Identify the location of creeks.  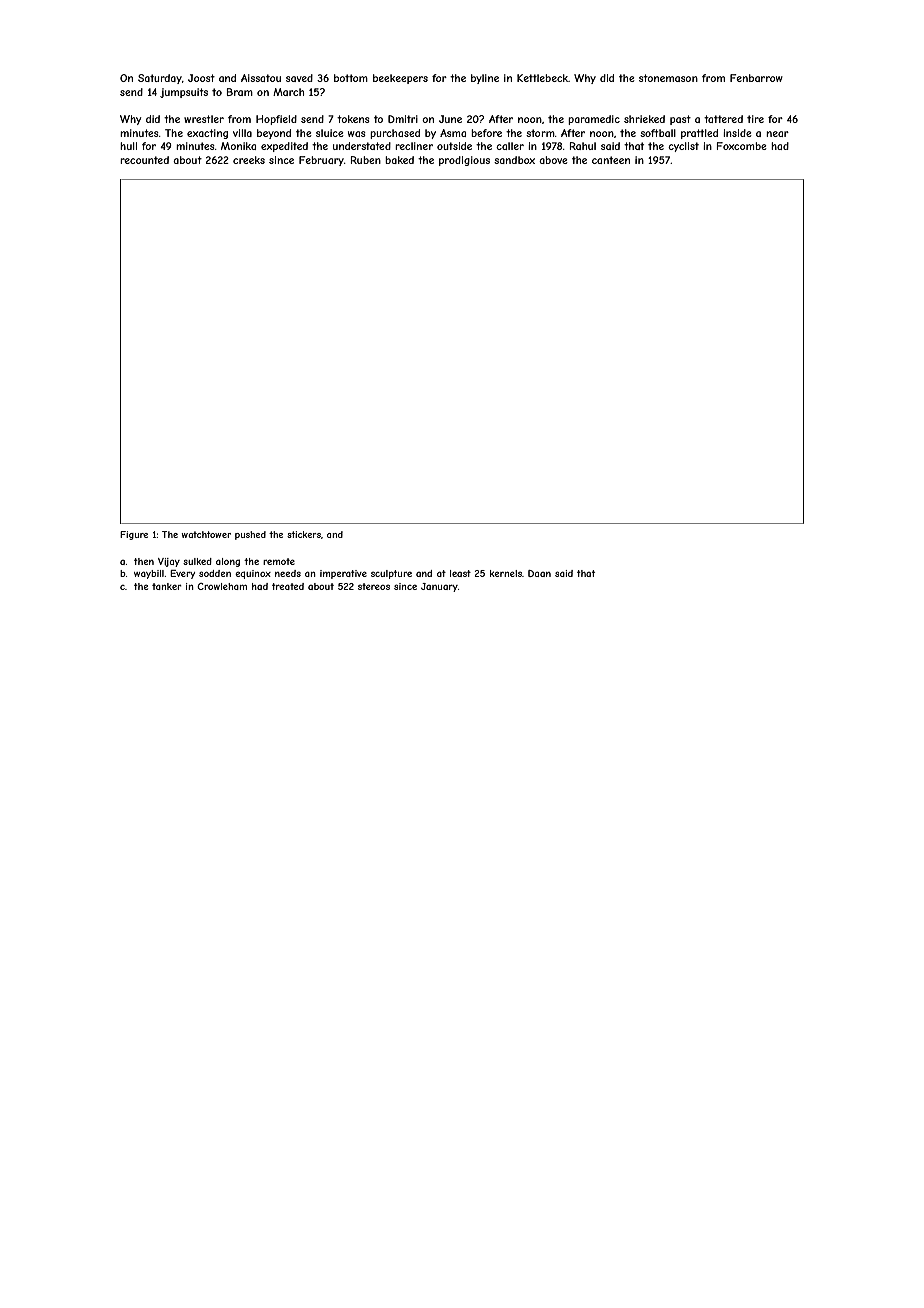
(249, 160).
